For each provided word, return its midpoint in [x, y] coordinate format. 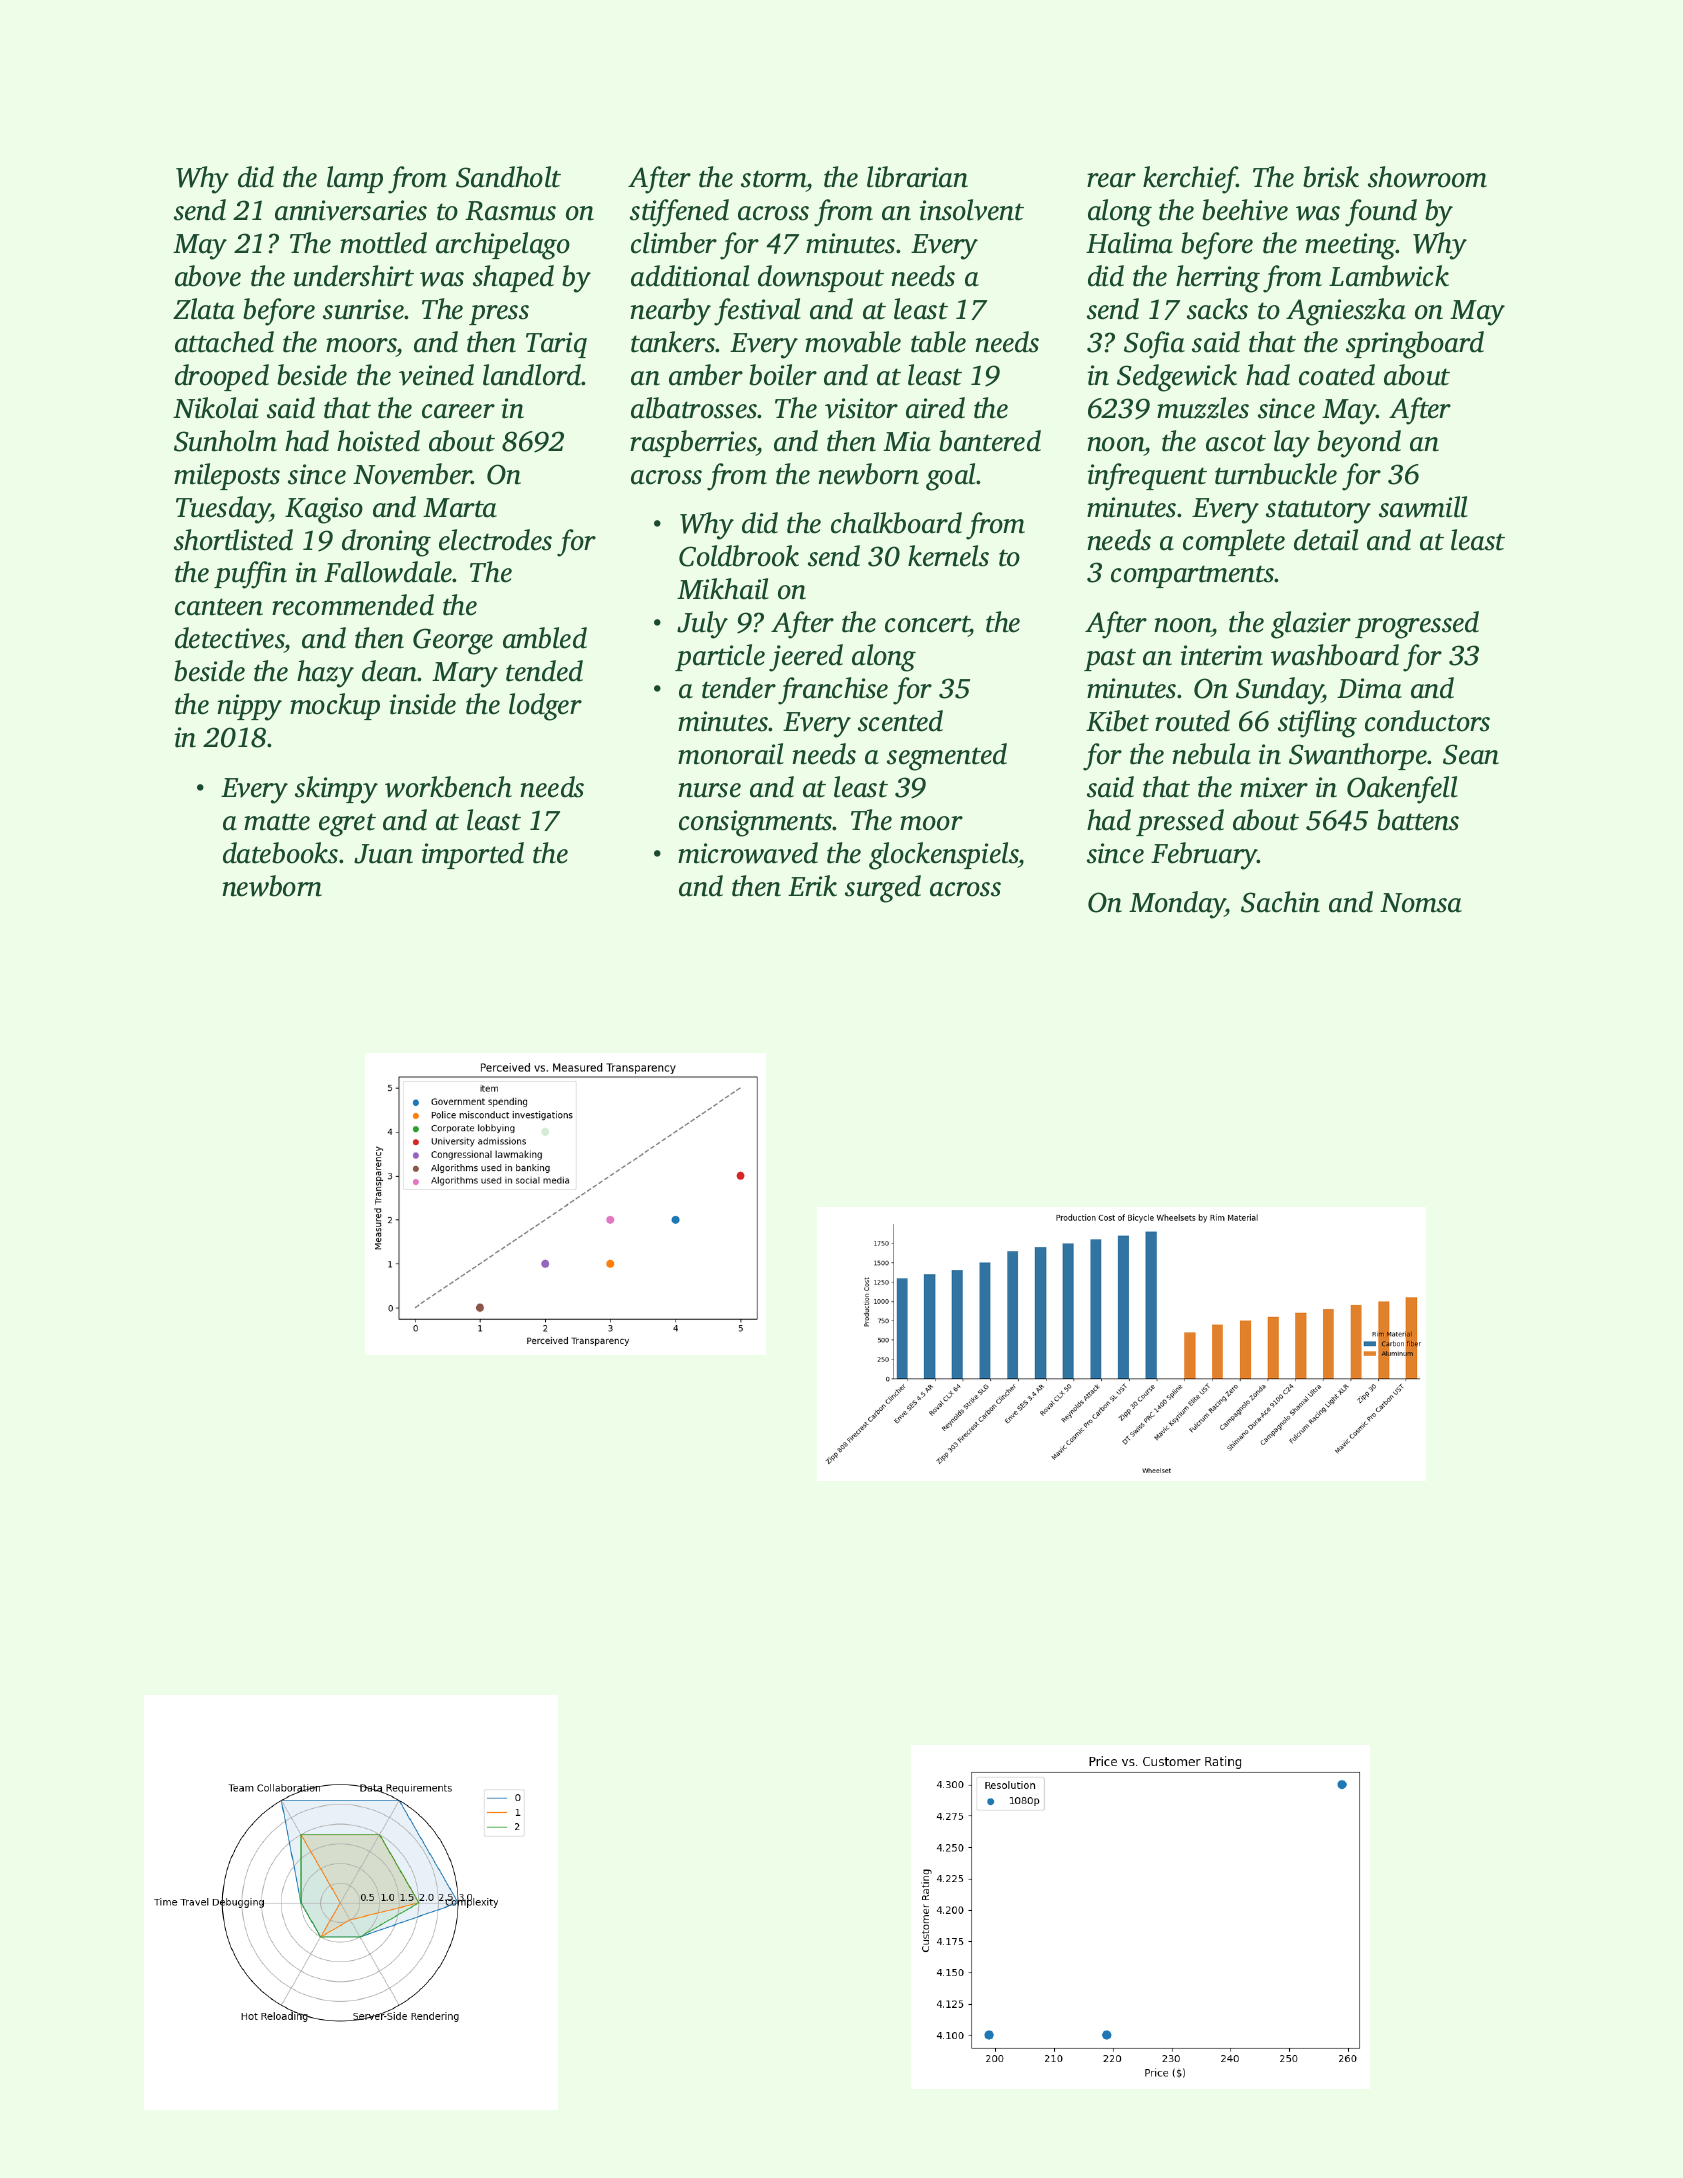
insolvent [972, 210]
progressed [1417, 625]
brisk [1331, 177]
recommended [353, 605]
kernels [948, 556]
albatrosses [694, 408]
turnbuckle [1276, 474]
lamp [355, 179]
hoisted [378, 441]
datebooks [280, 853]
